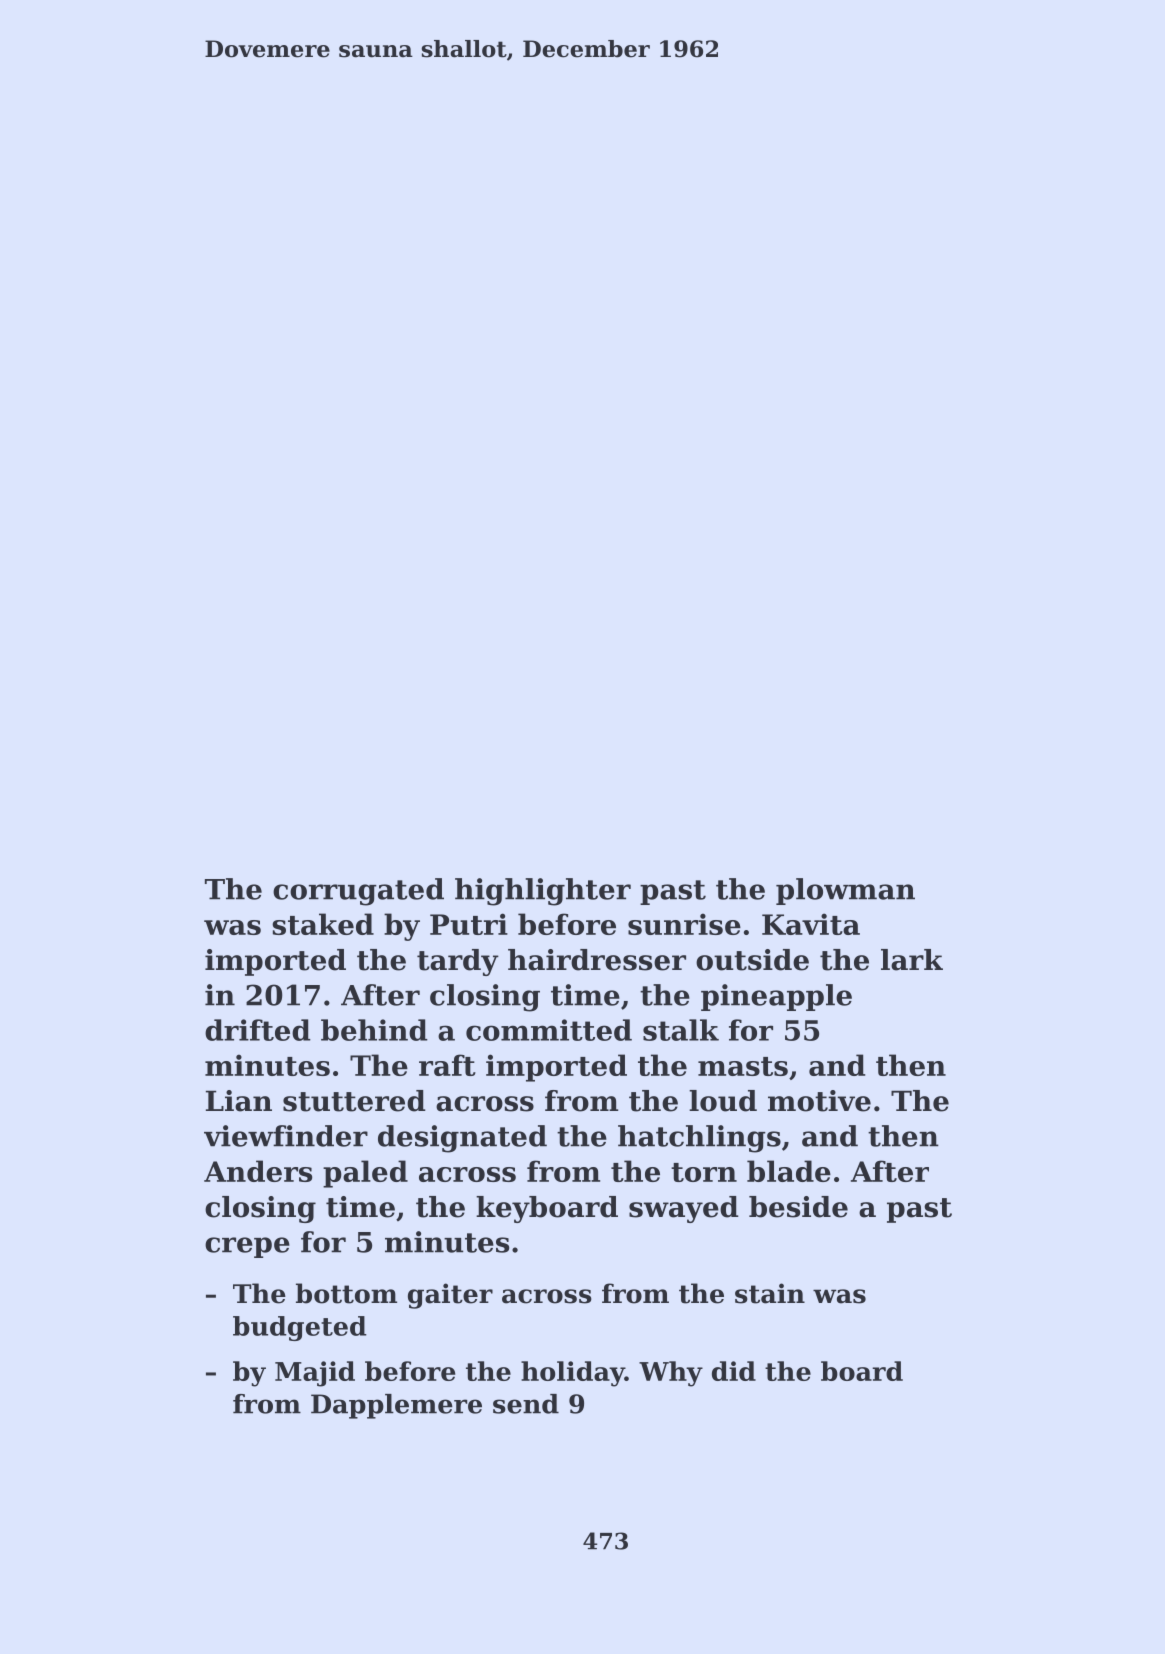 This image has height=1654, width=1165. What do you see at coordinates (396, 1406) in the image?
I see `Dapplemere` at bounding box center [396, 1406].
